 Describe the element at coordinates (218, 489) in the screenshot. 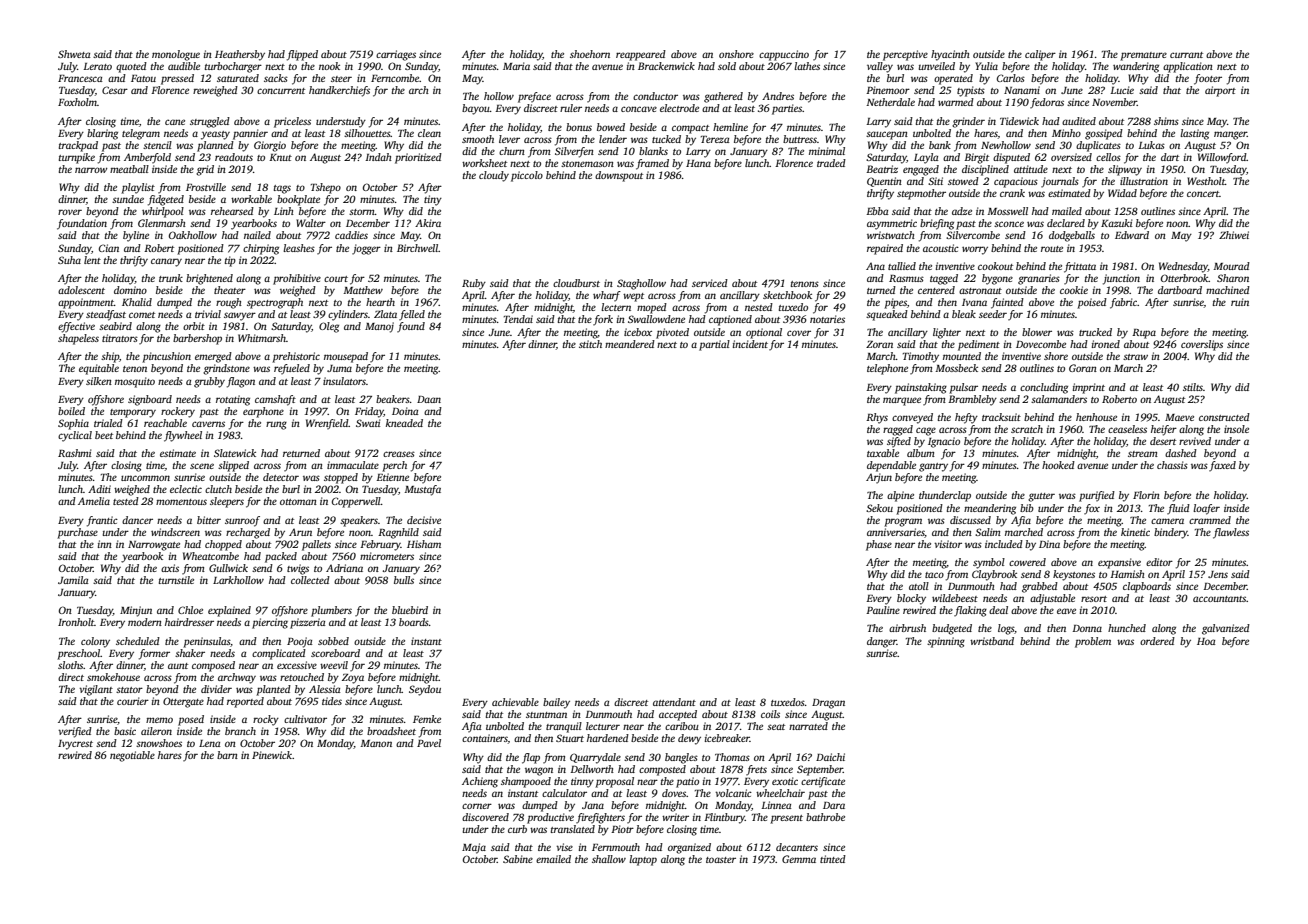

I see `clutch` at that location.
